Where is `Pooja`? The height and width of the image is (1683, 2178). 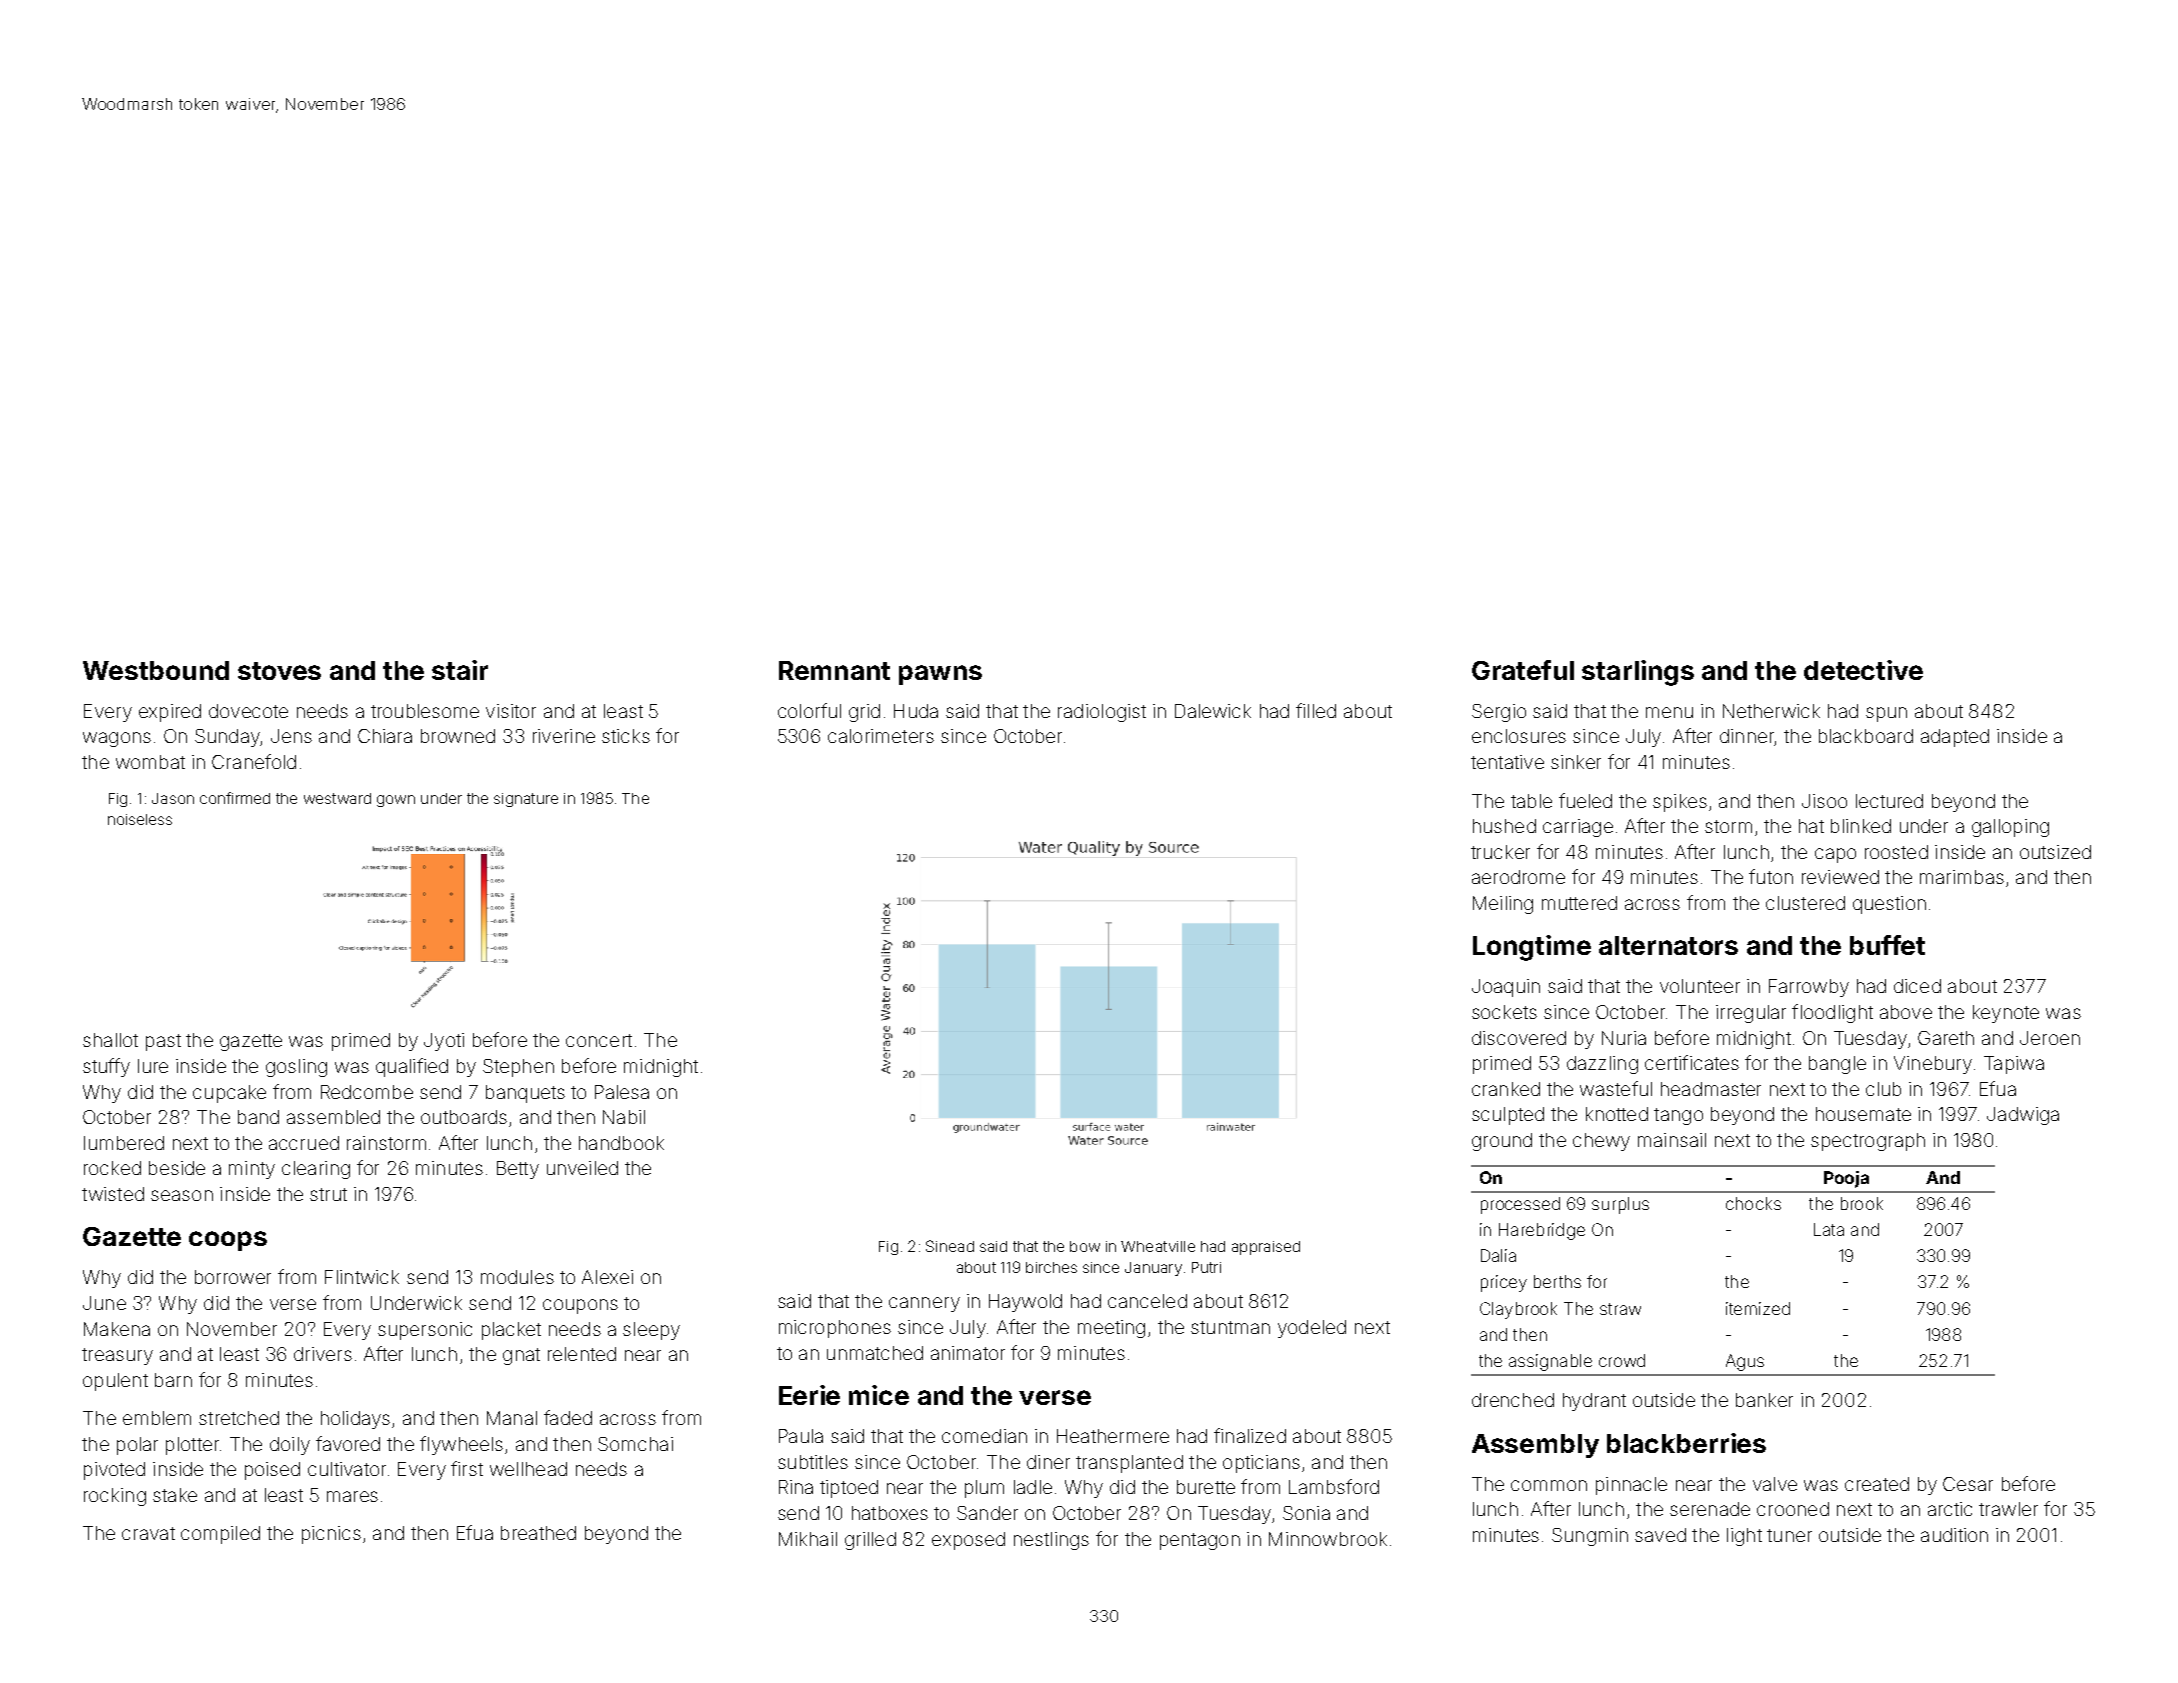
Pooja is located at coordinates (1846, 1179).
